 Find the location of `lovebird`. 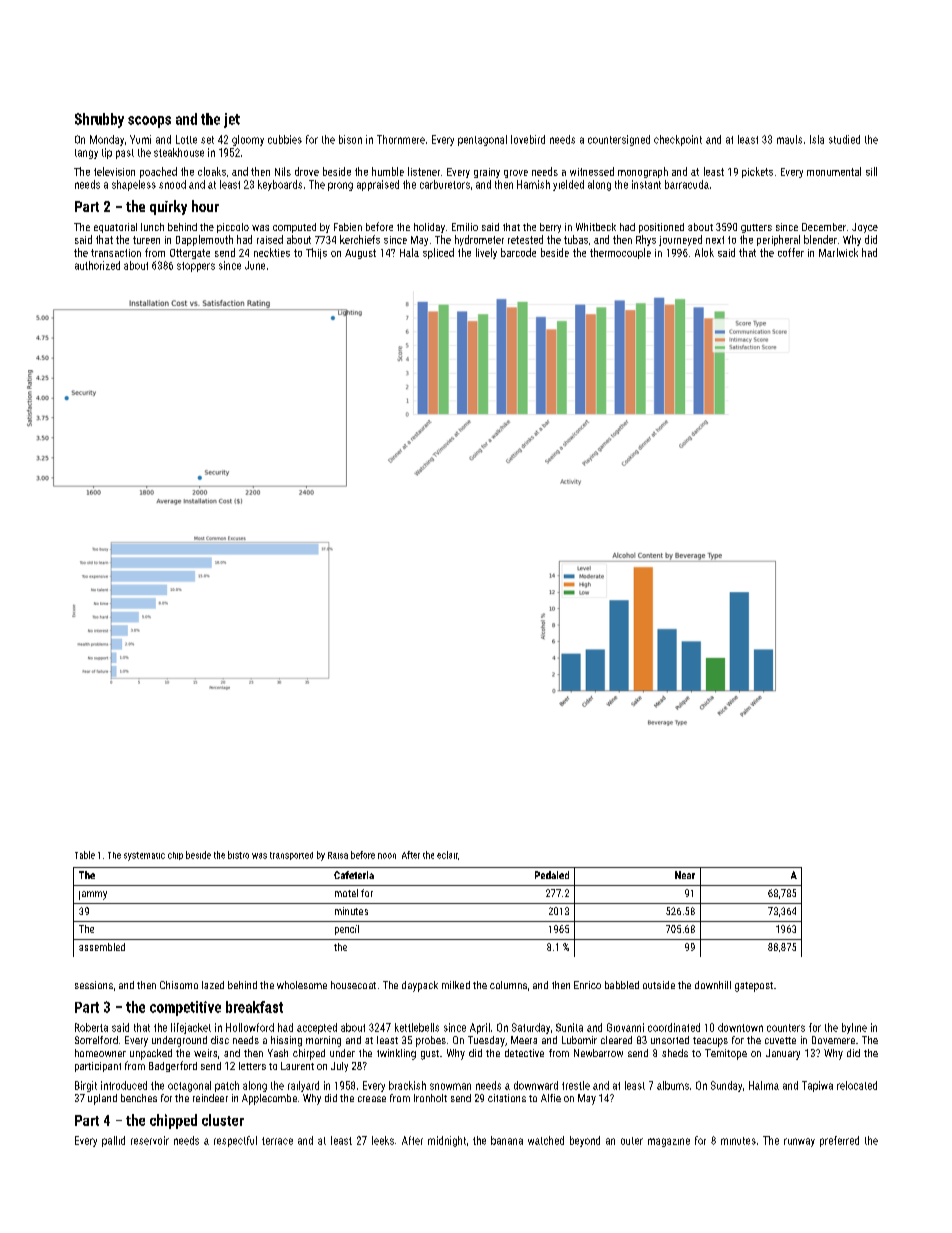

lovebird is located at coordinates (528, 139).
